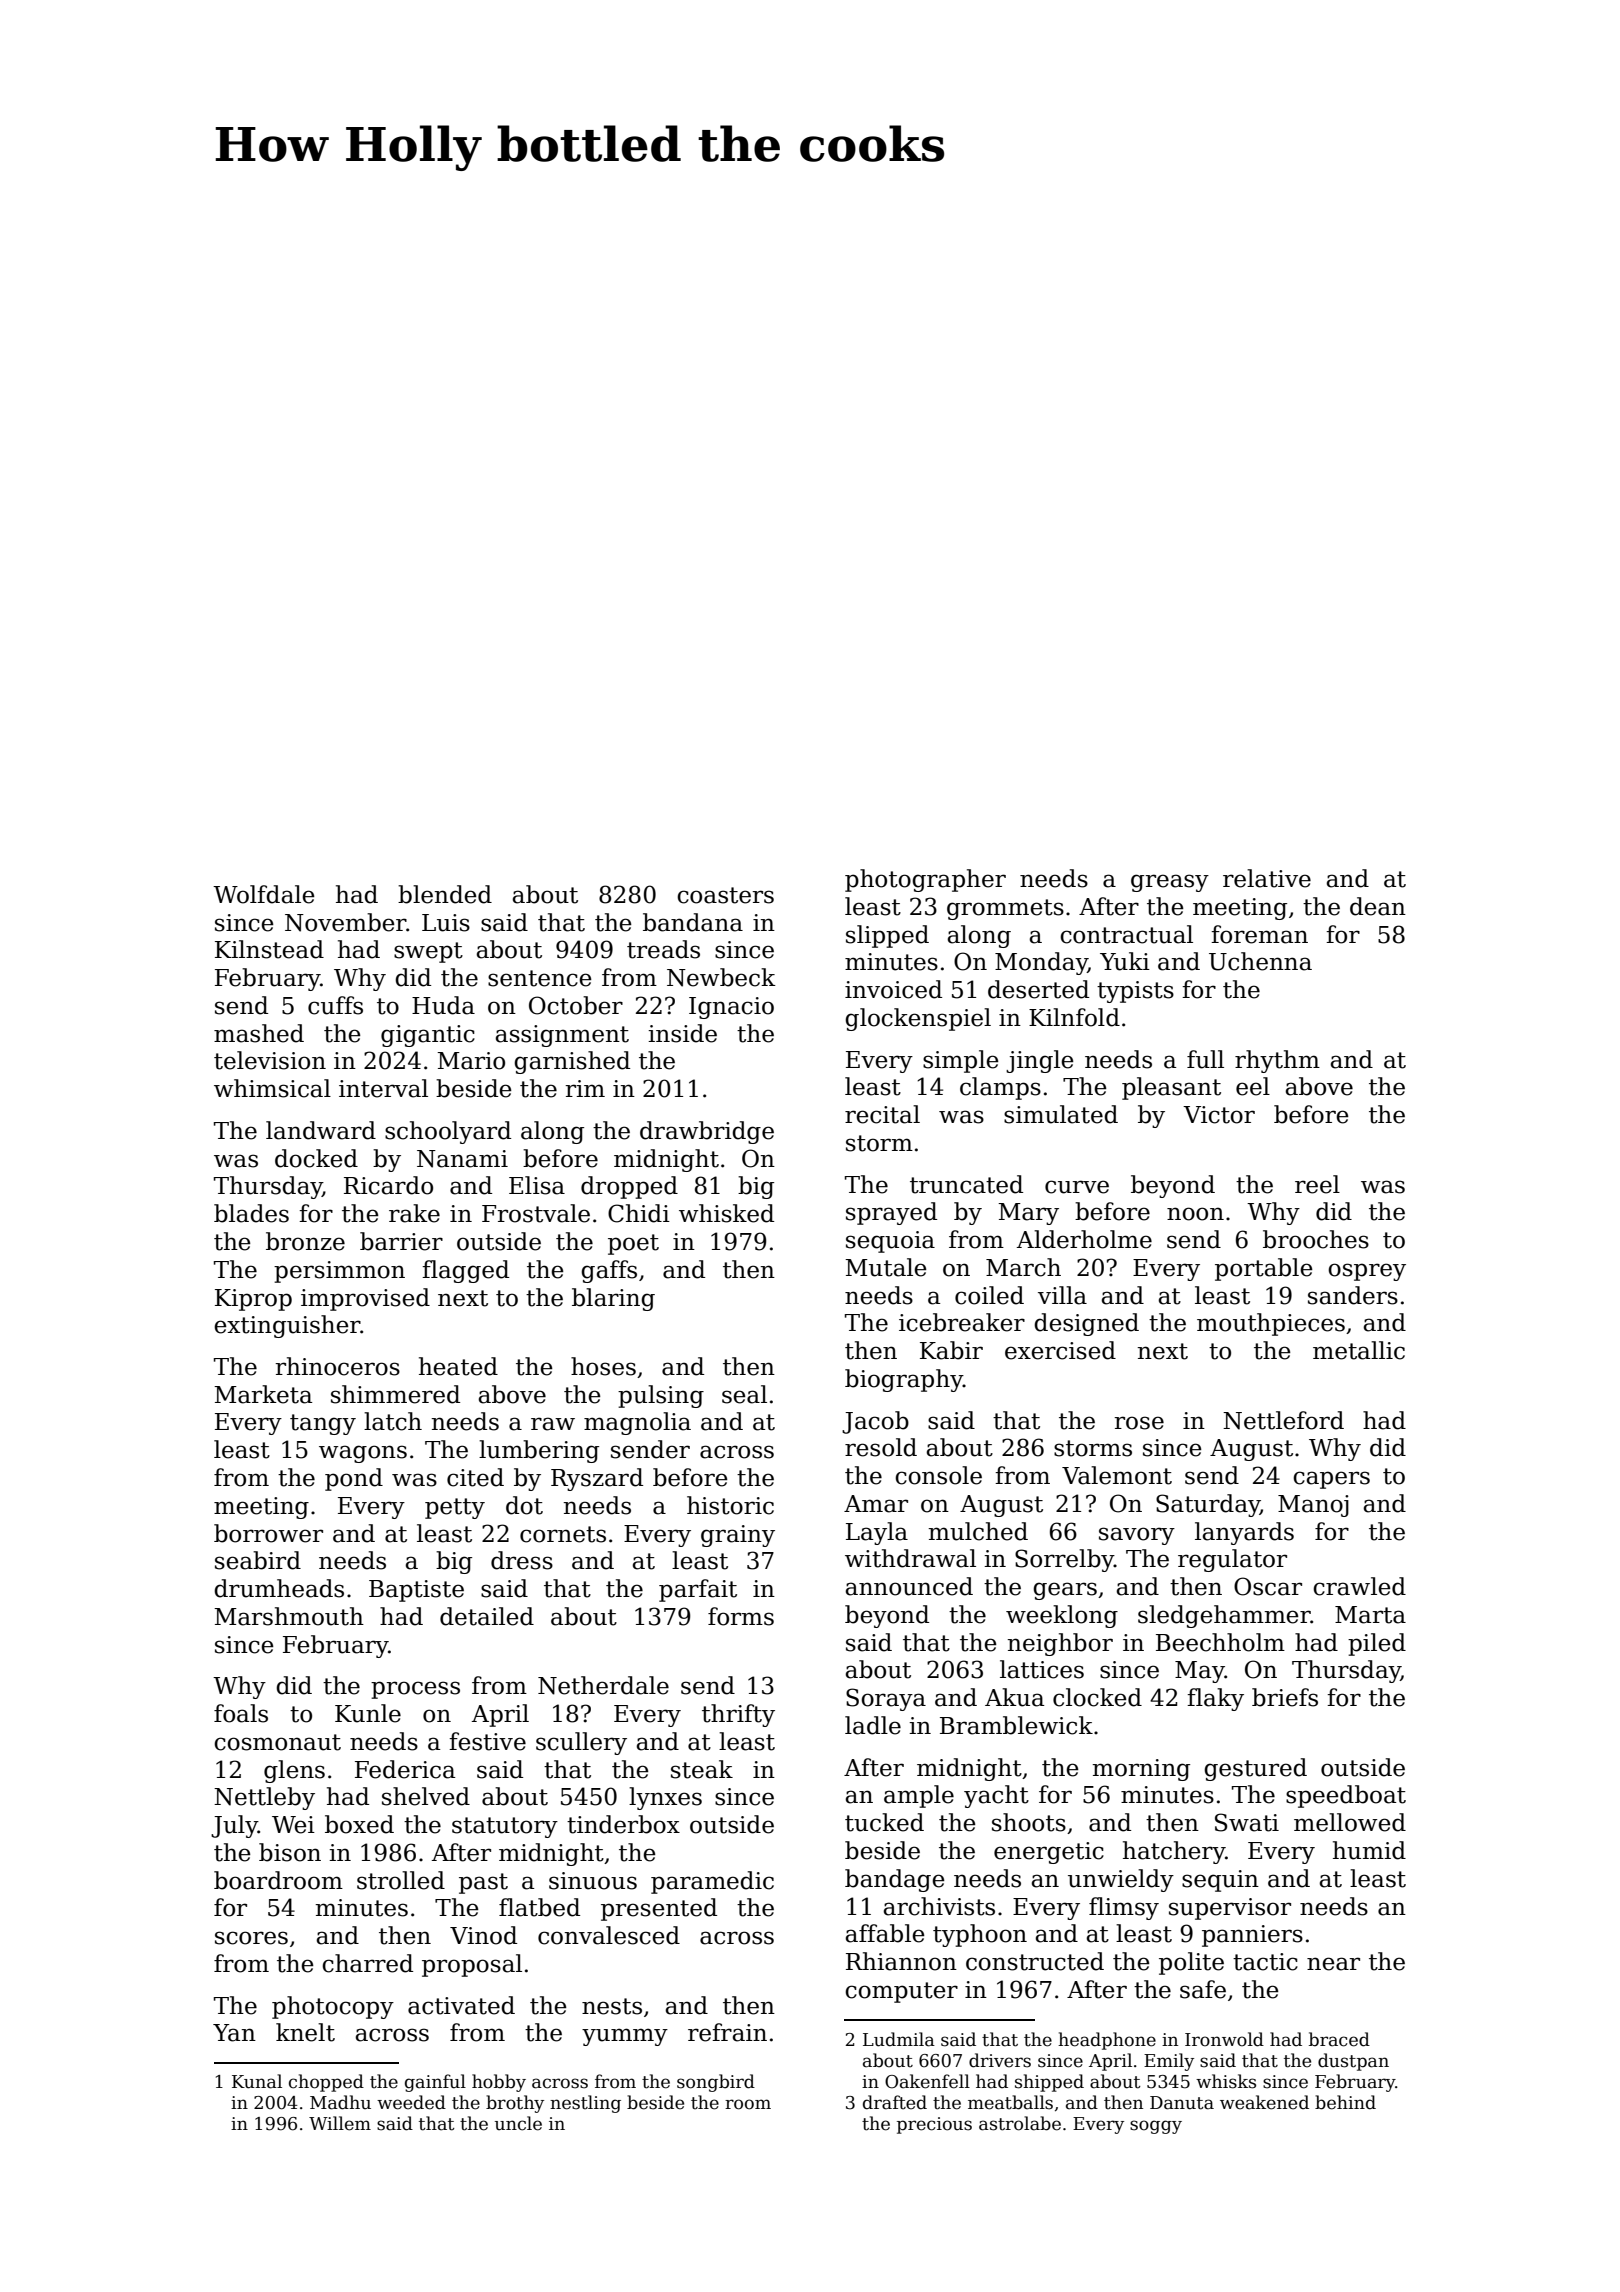 The width and height of the document is (1620, 2292). What do you see at coordinates (234, 1826) in the document?
I see `July` at bounding box center [234, 1826].
